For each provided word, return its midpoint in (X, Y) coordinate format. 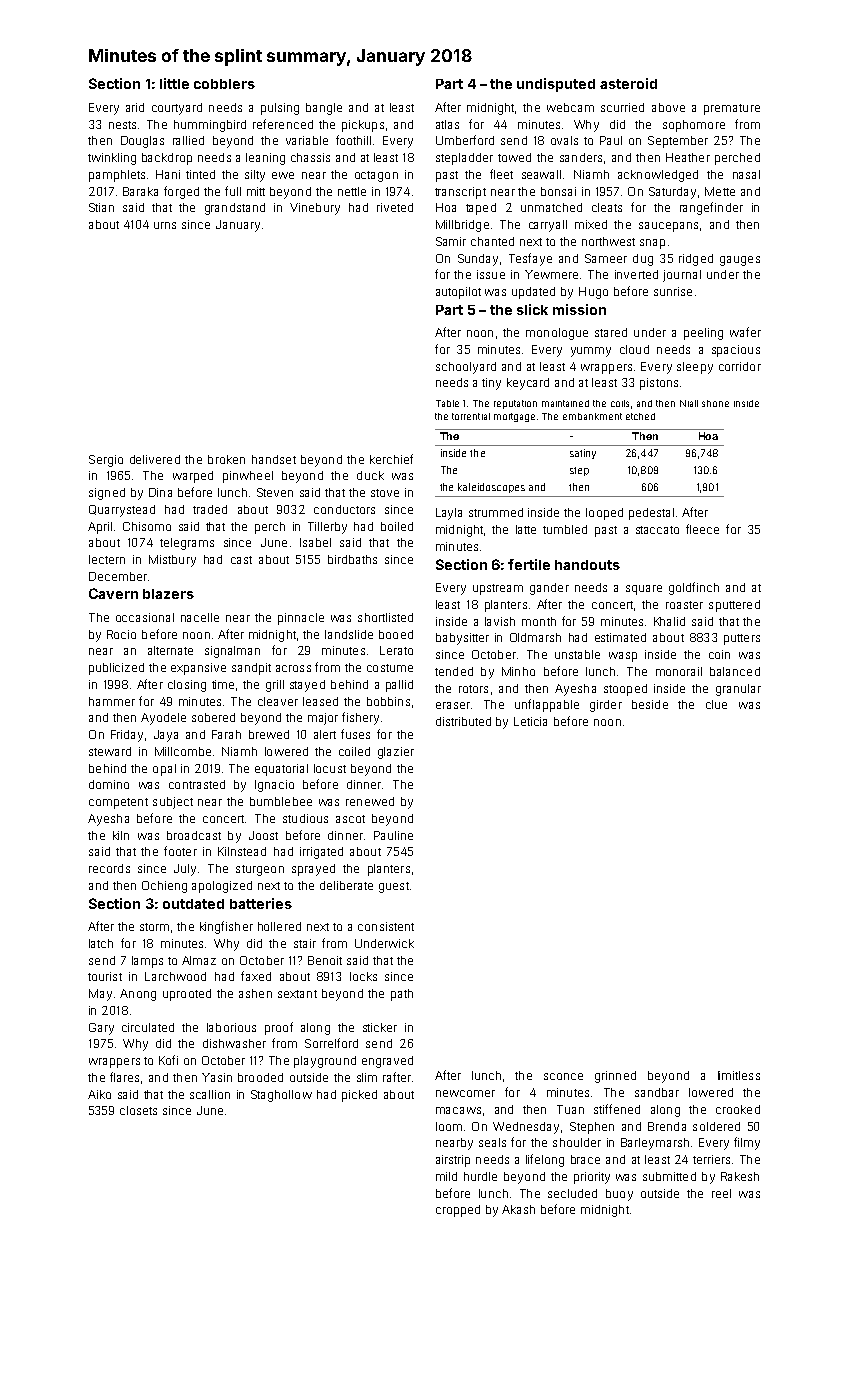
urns (165, 225)
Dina (160, 492)
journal (682, 276)
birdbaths (352, 559)
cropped (458, 1211)
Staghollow (281, 1096)
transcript (460, 193)
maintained (565, 403)
